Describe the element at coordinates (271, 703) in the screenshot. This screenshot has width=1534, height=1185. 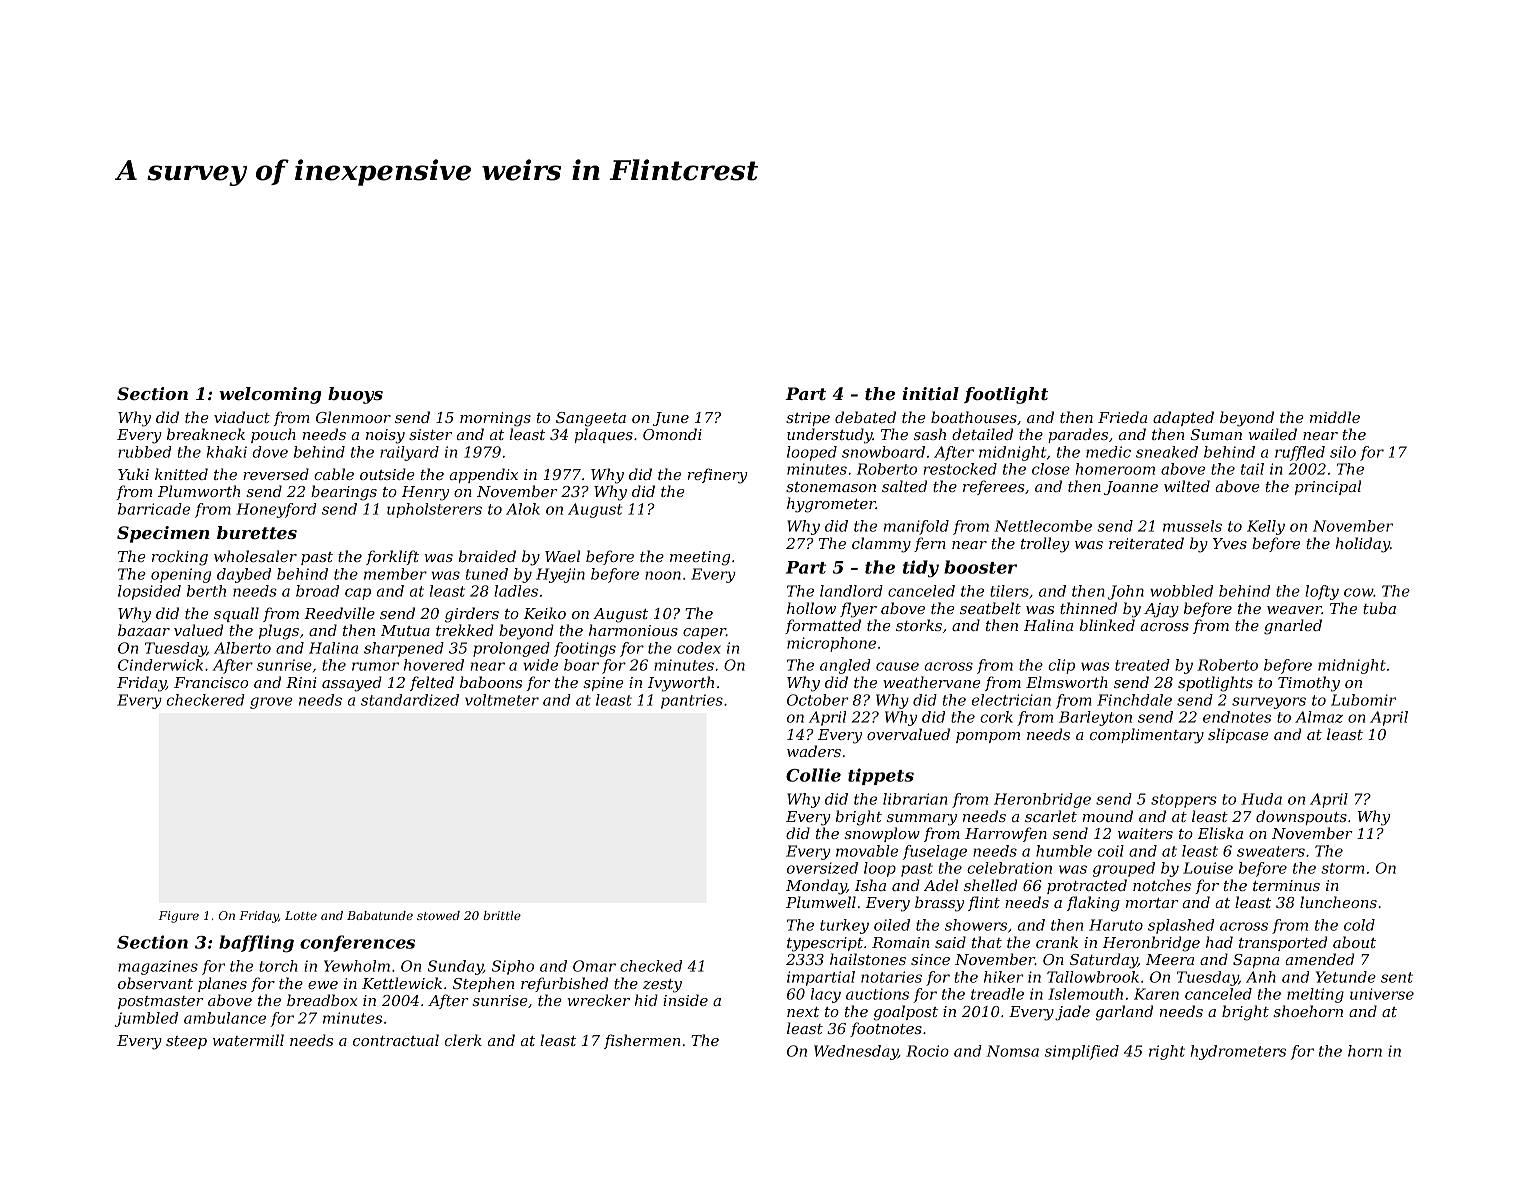
I see `grove` at that location.
